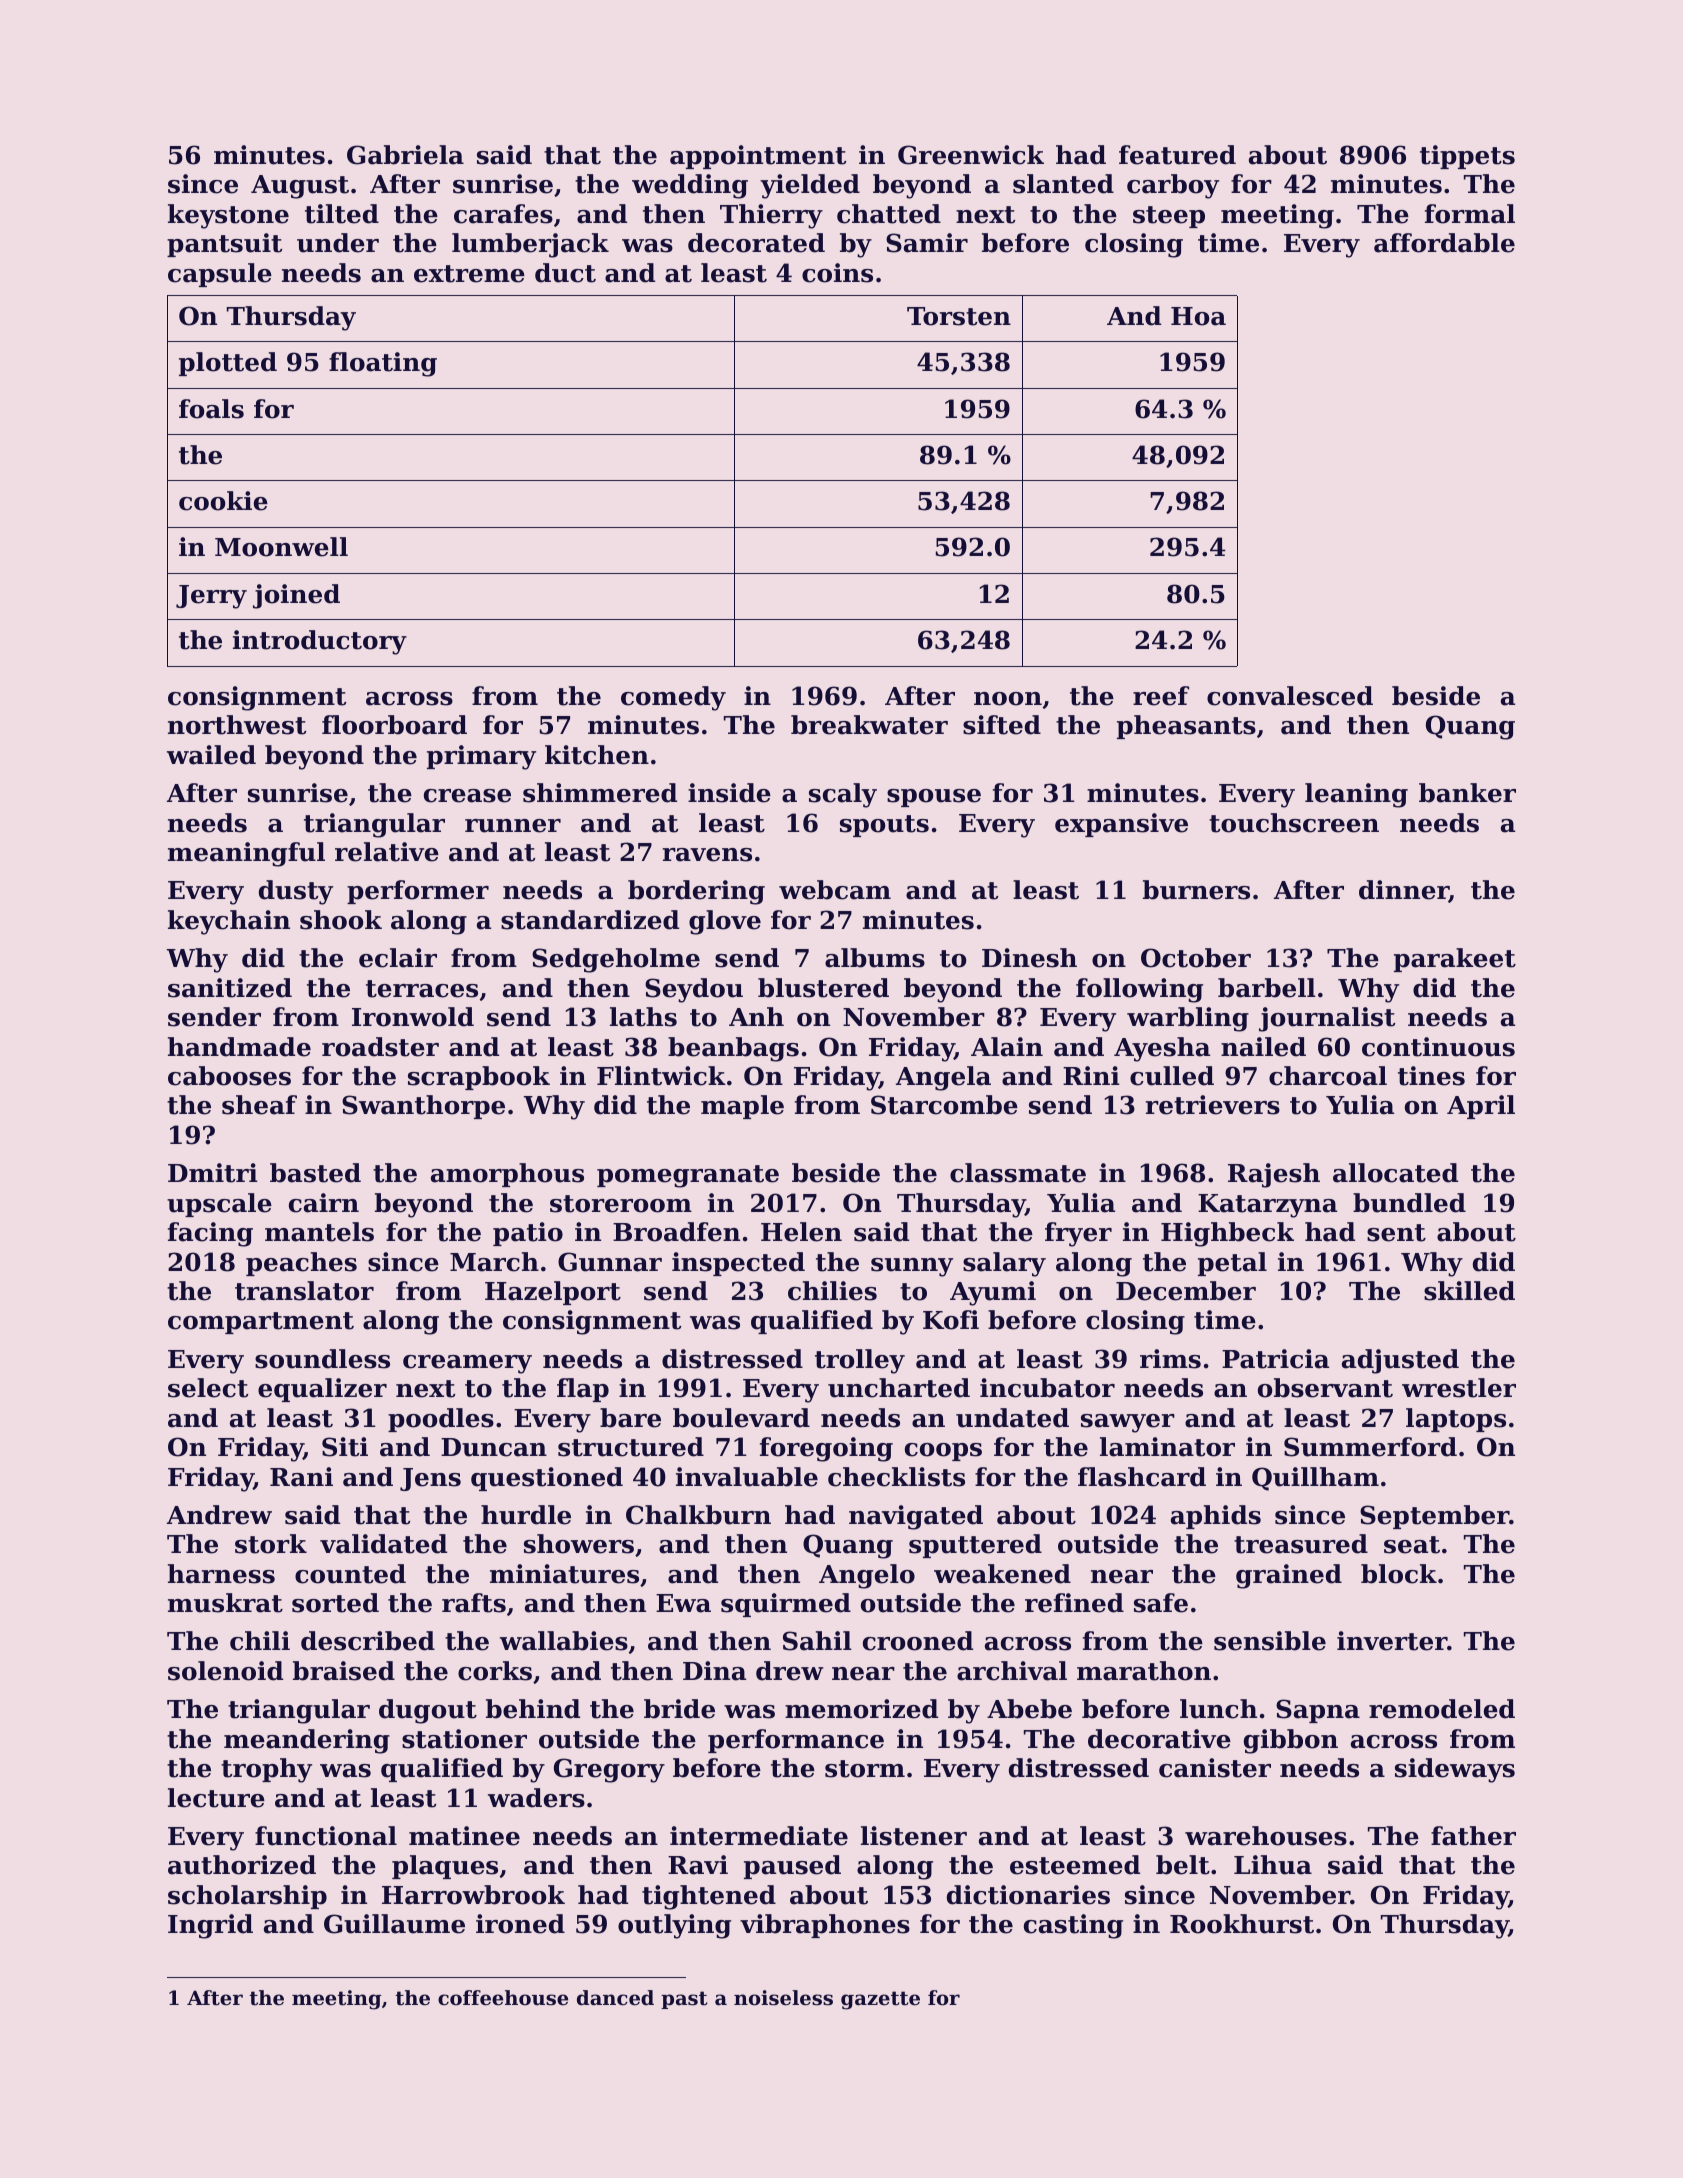 This page has height=2178, width=1683. I want to click on stationer, so click(464, 1739).
